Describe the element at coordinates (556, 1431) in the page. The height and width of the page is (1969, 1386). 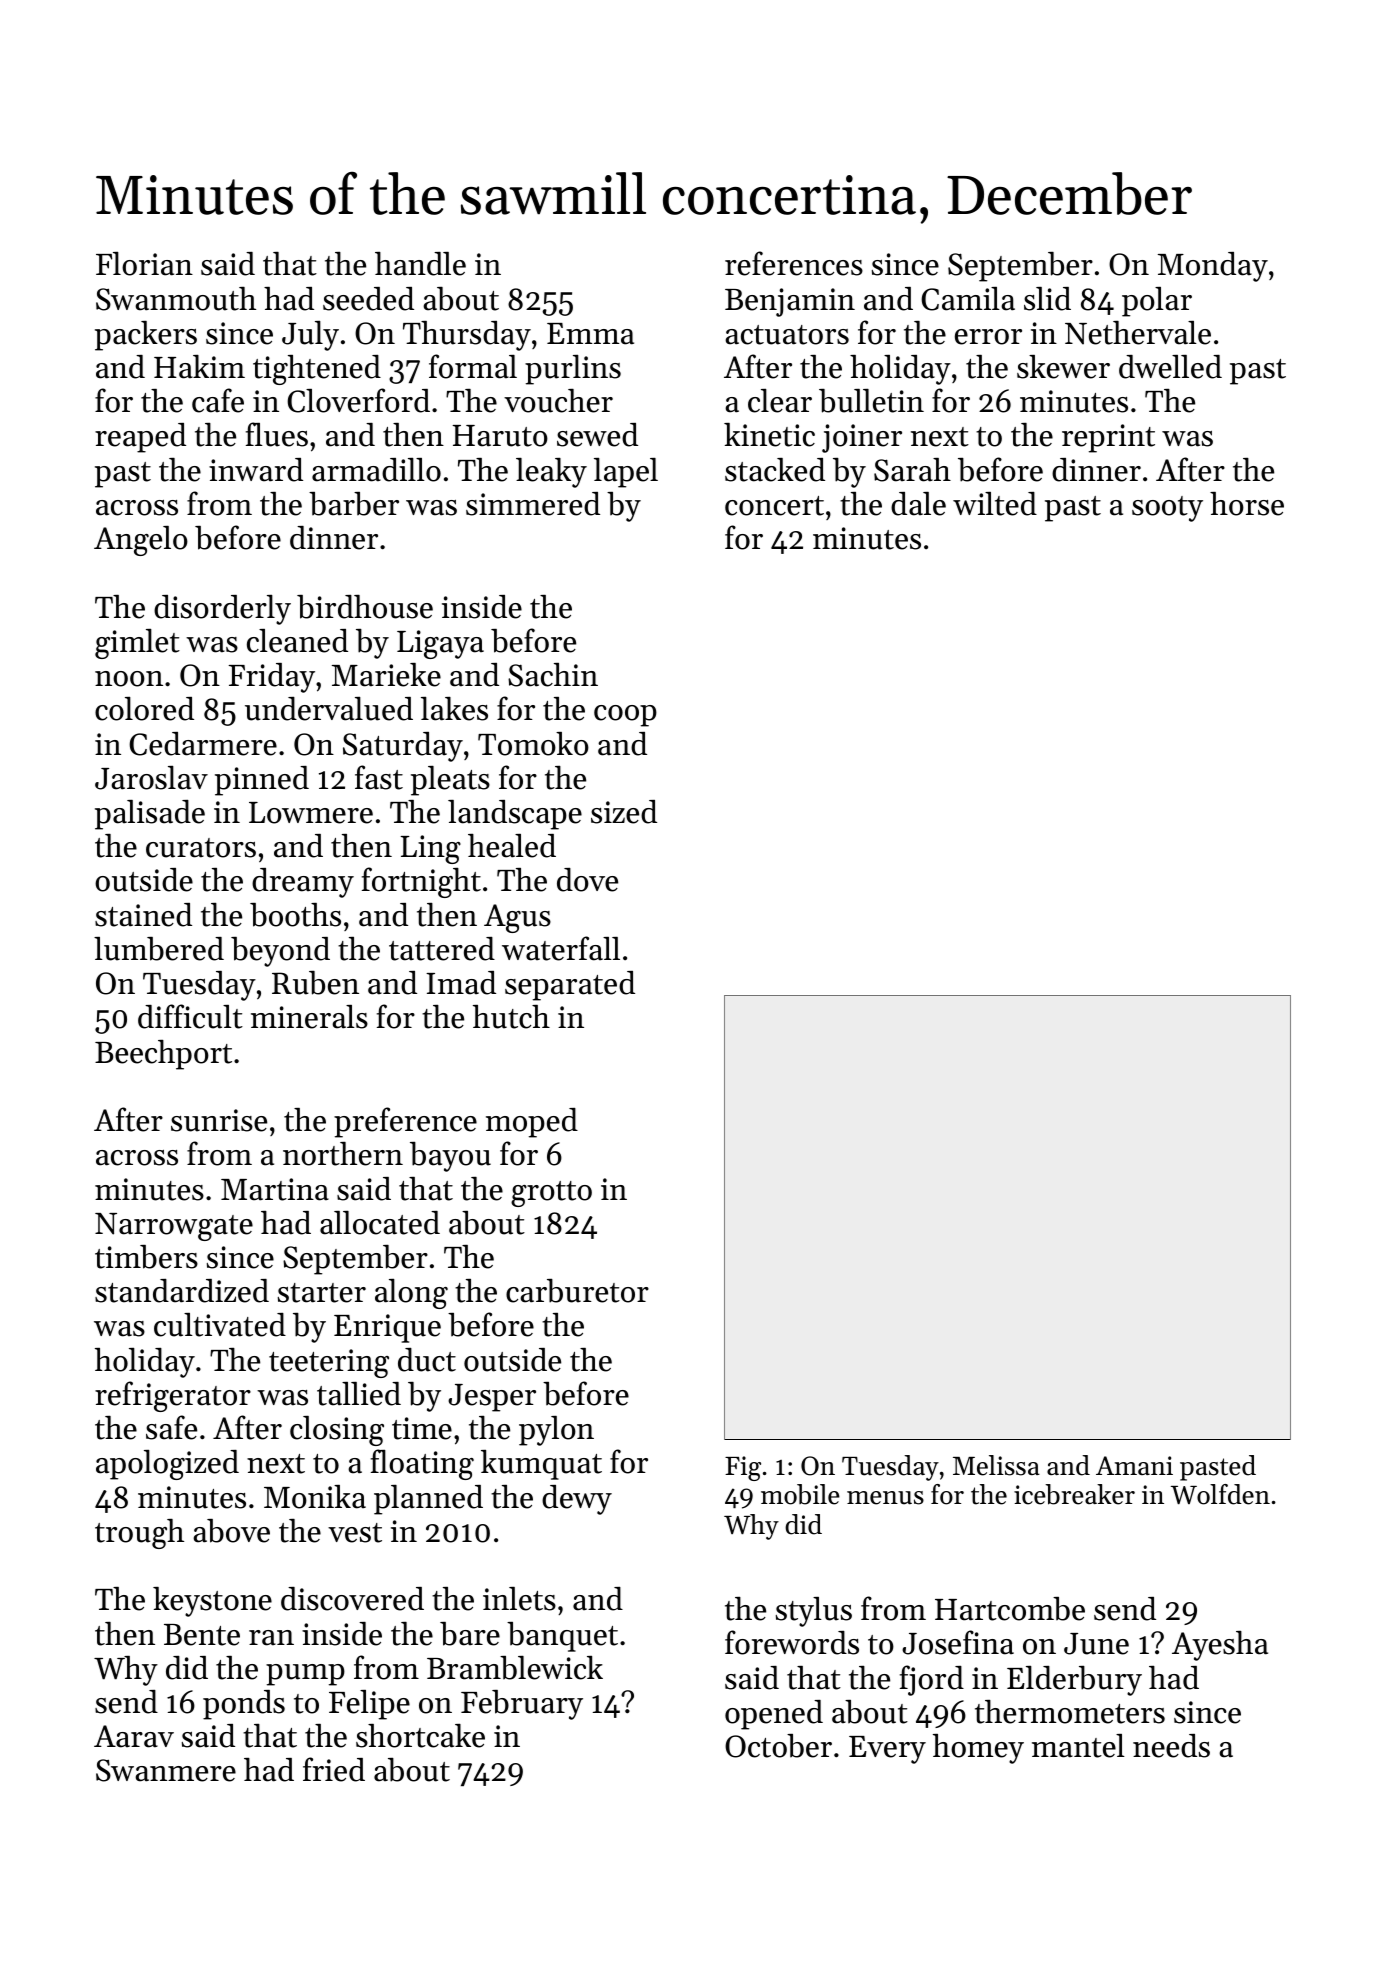
I see `pylon` at that location.
